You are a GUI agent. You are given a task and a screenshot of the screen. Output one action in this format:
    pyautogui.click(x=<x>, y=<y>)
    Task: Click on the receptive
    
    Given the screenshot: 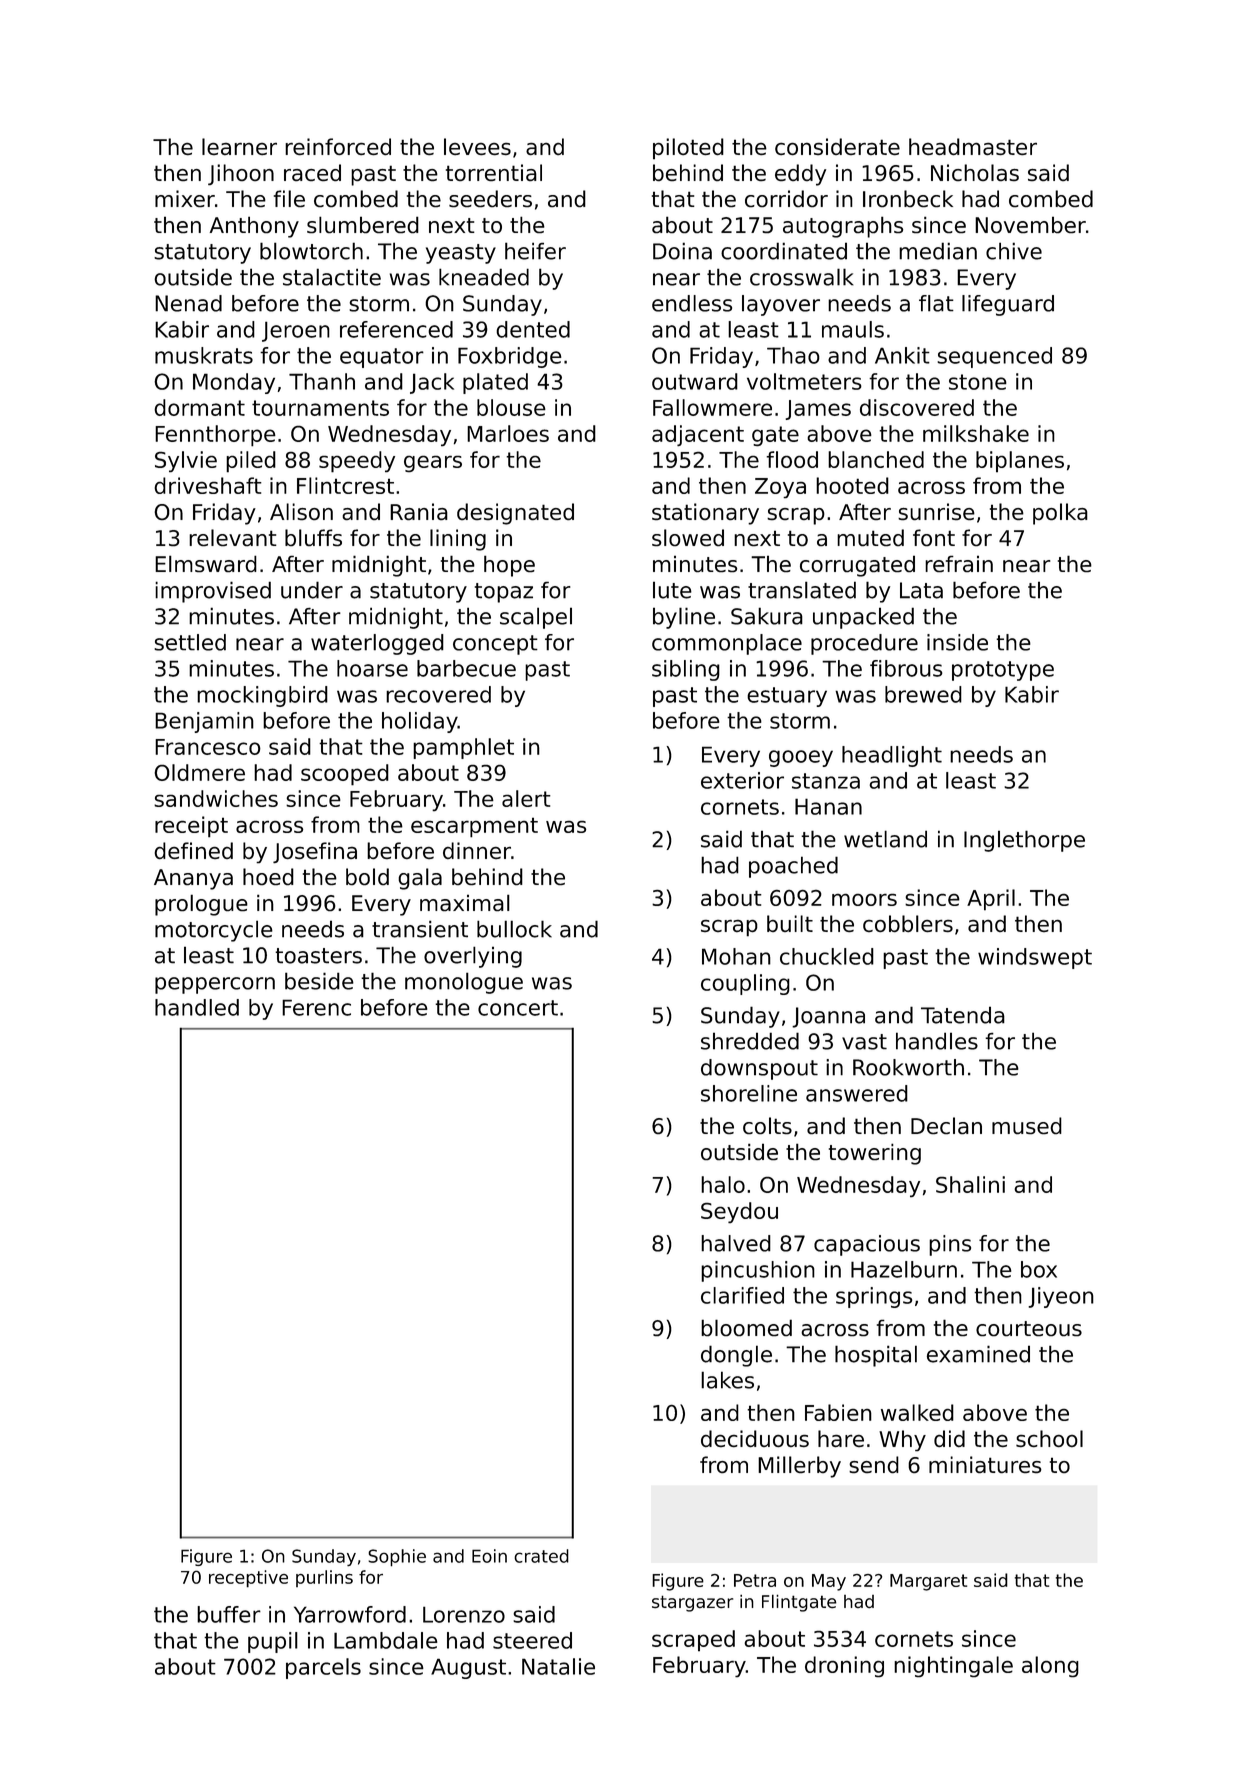 What is the action you would take?
    pyautogui.click(x=248, y=1579)
